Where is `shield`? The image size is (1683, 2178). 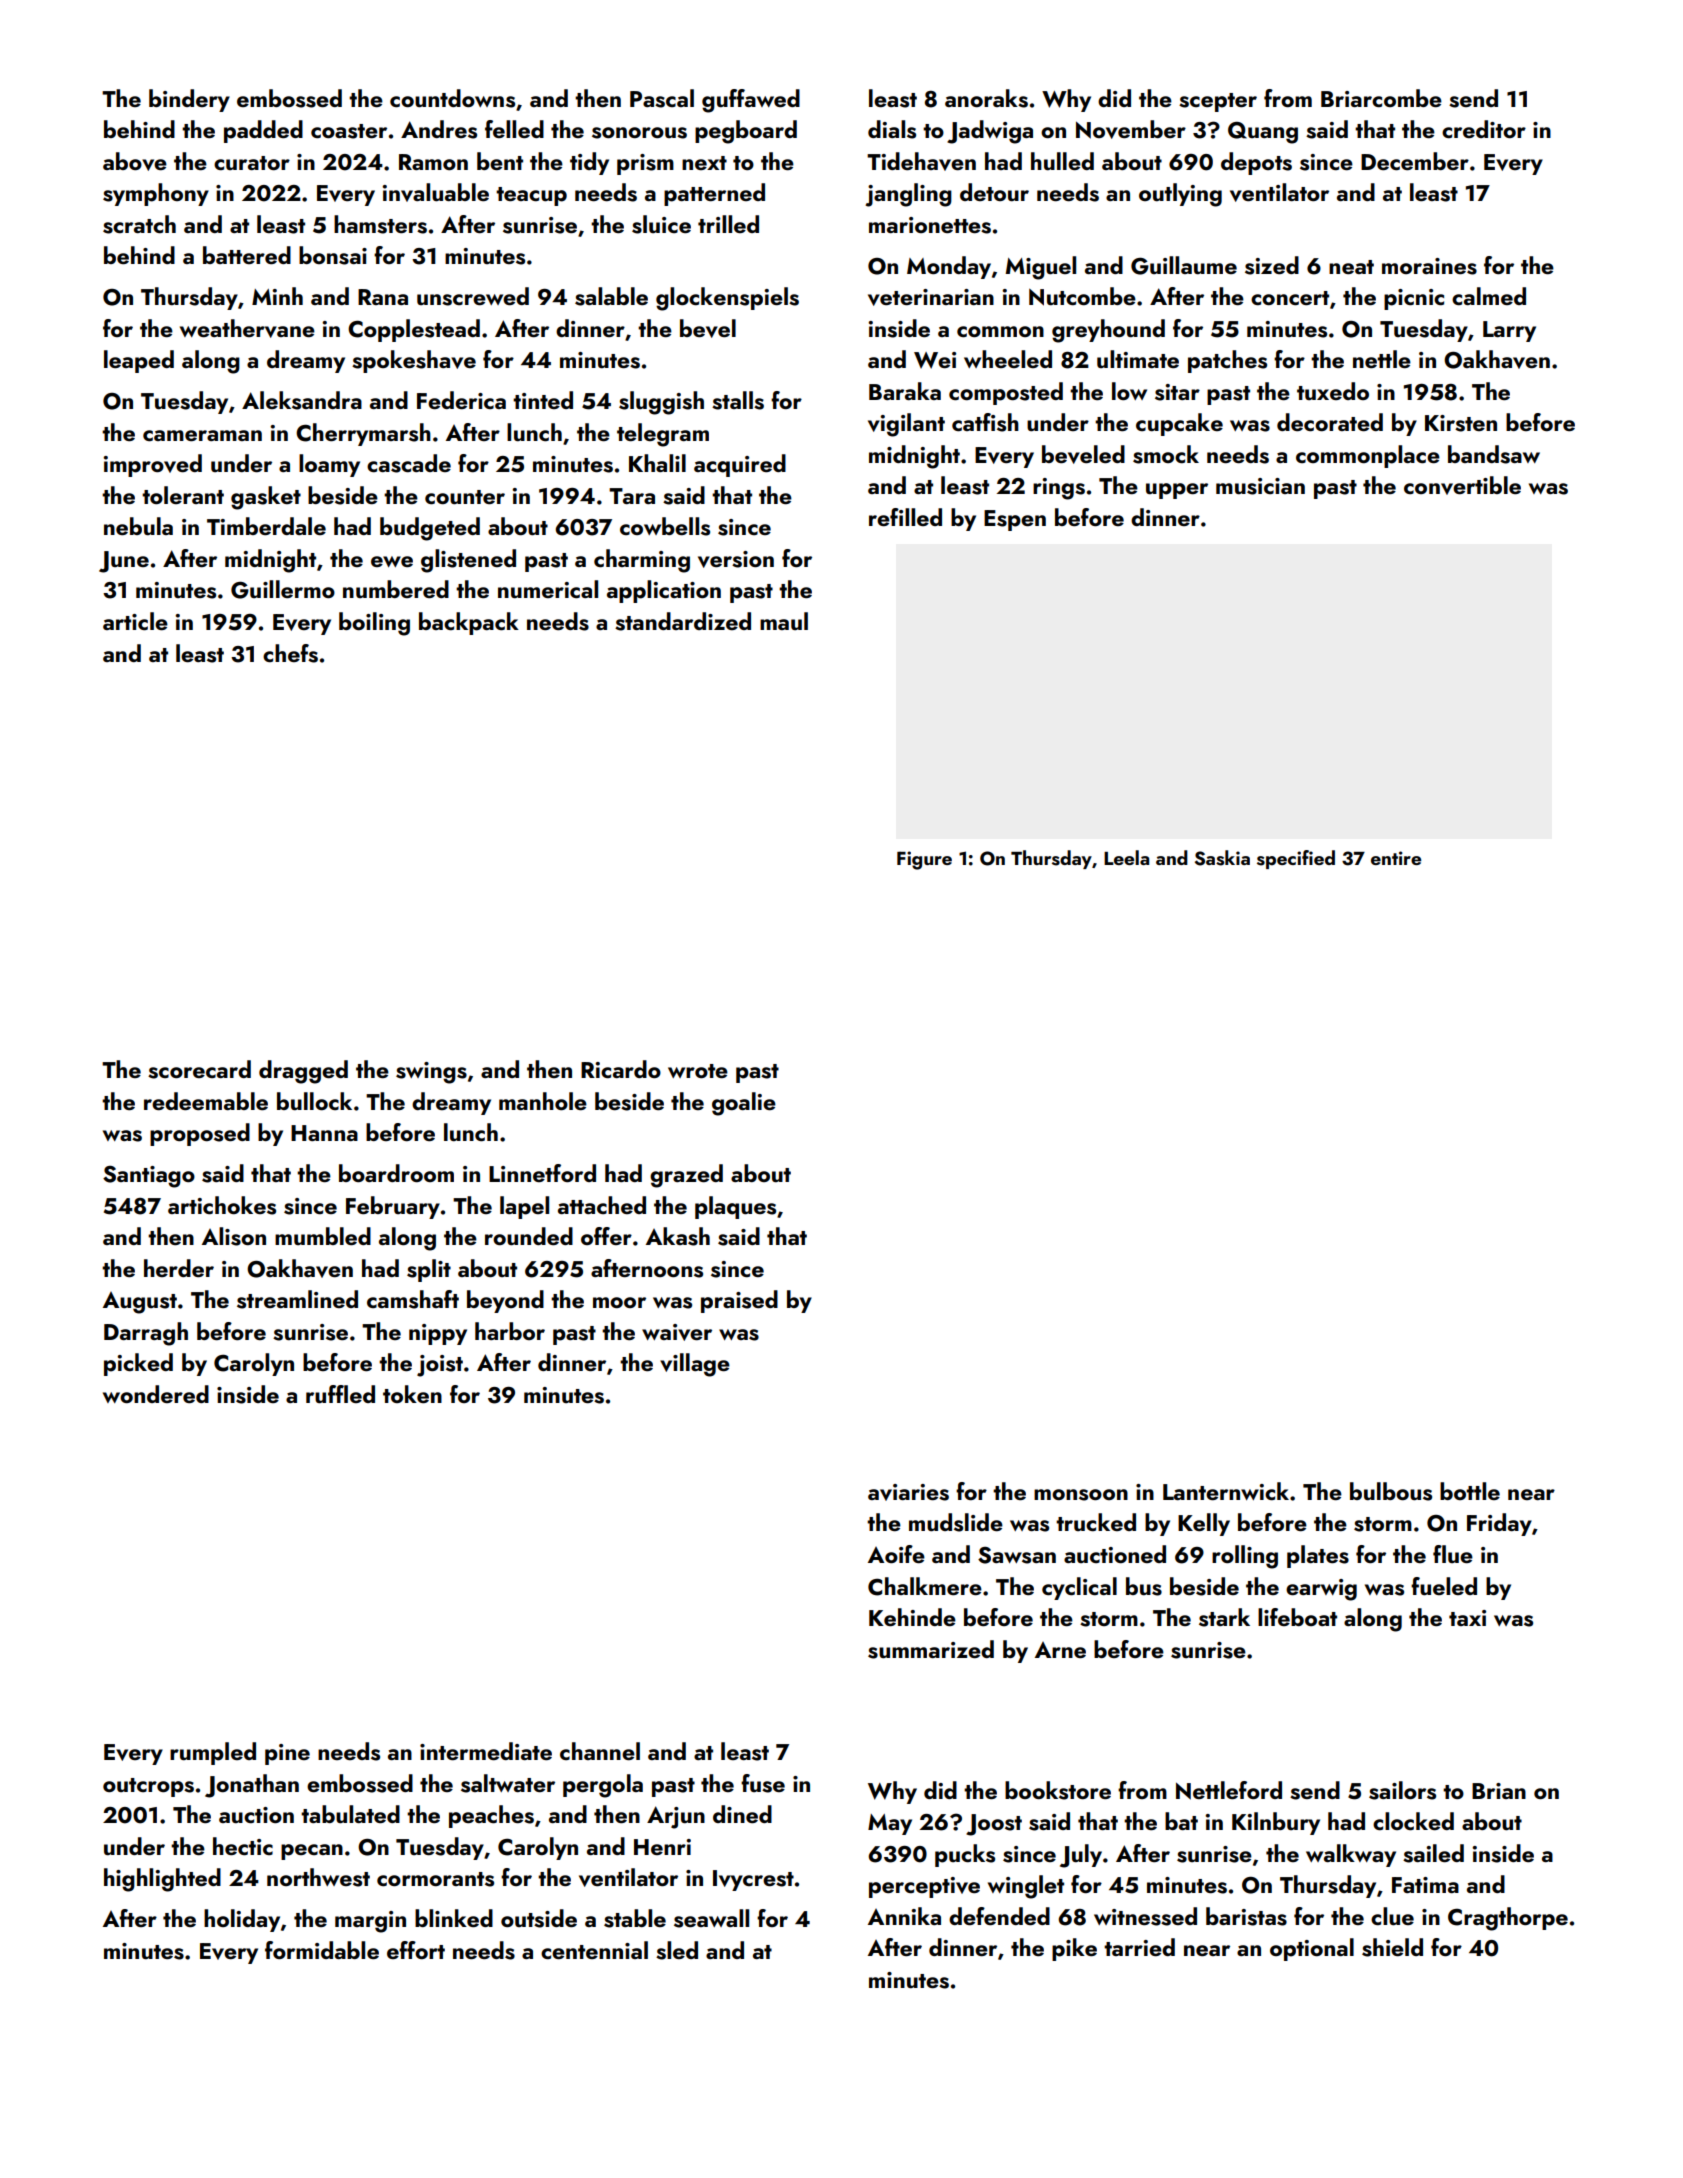
shield is located at coordinates (1392, 1947).
